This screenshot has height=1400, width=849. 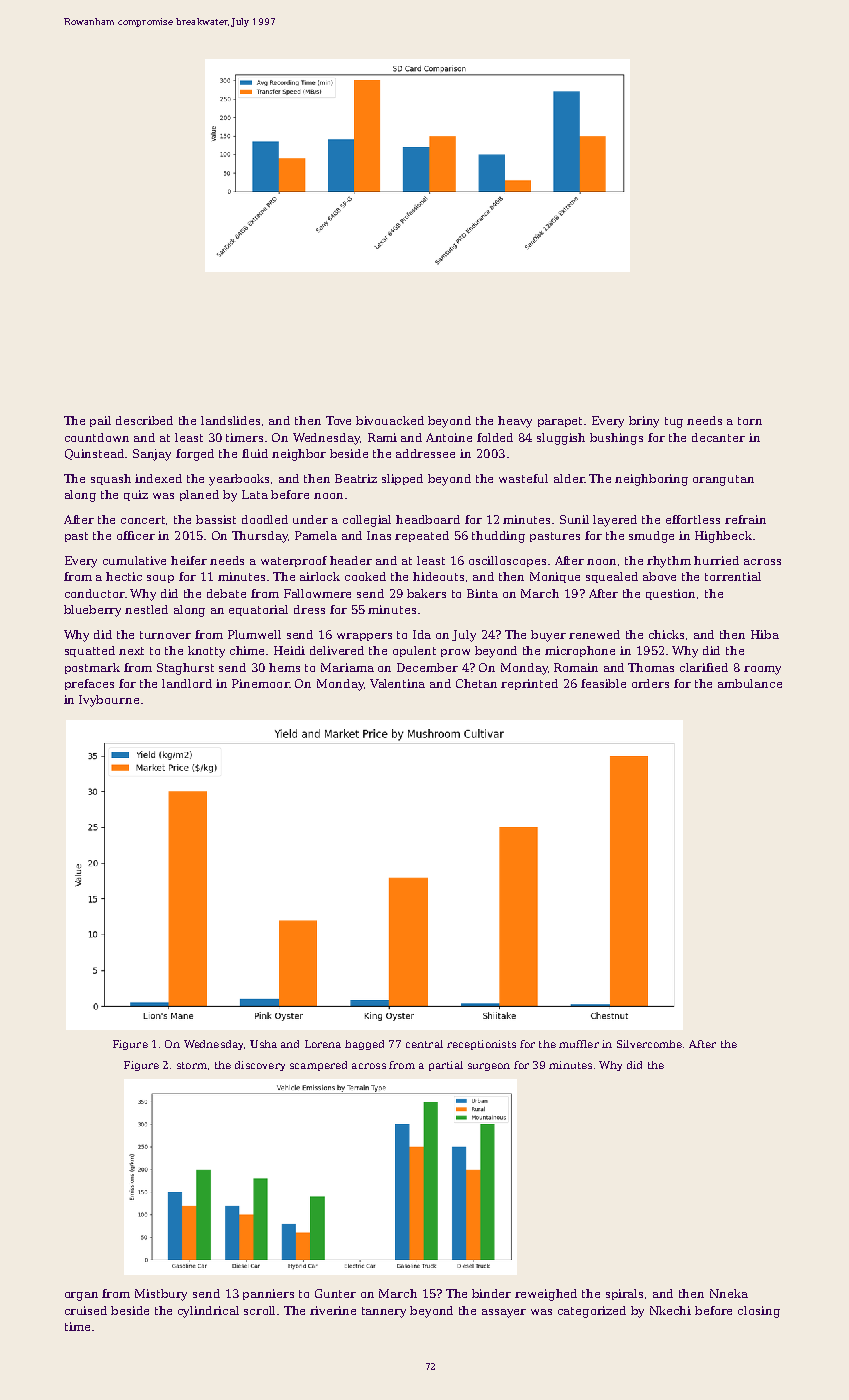 What do you see at coordinates (649, 1044) in the screenshot?
I see `Silvercombe` at bounding box center [649, 1044].
